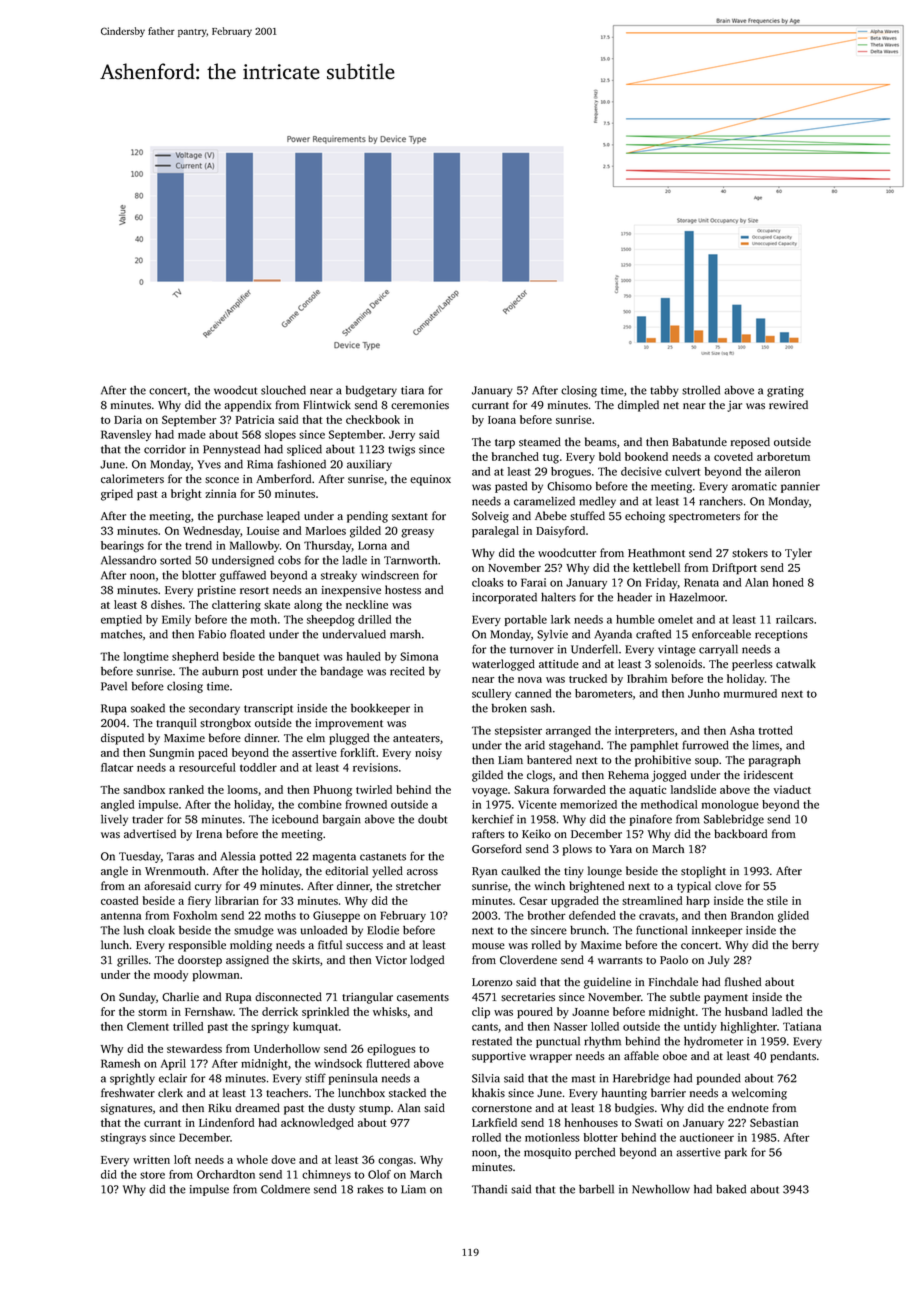 The image size is (924, 1308). I want to click on tabby, so click(664, 391).
